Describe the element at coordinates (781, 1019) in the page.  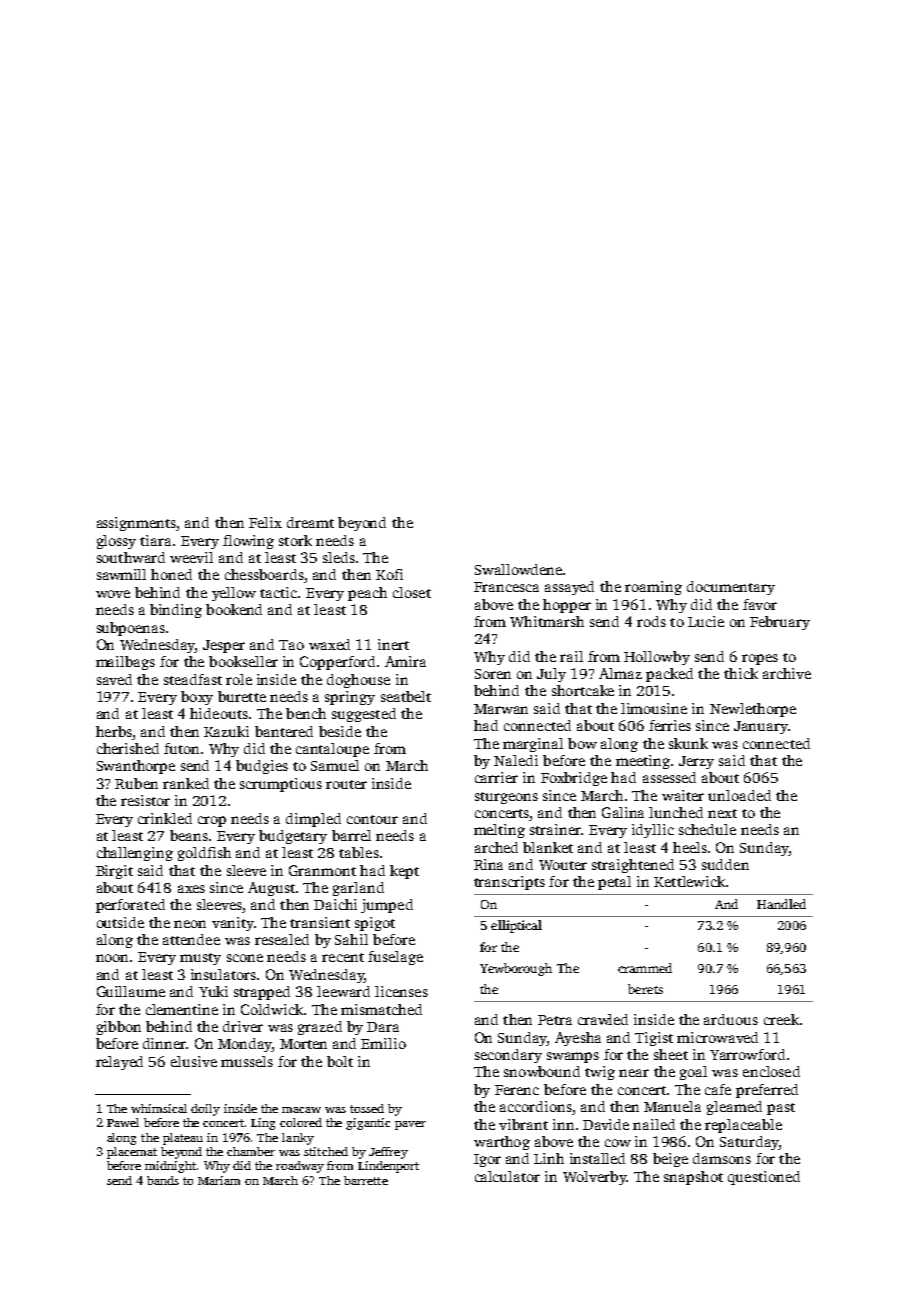
I see `creek` at that location.
